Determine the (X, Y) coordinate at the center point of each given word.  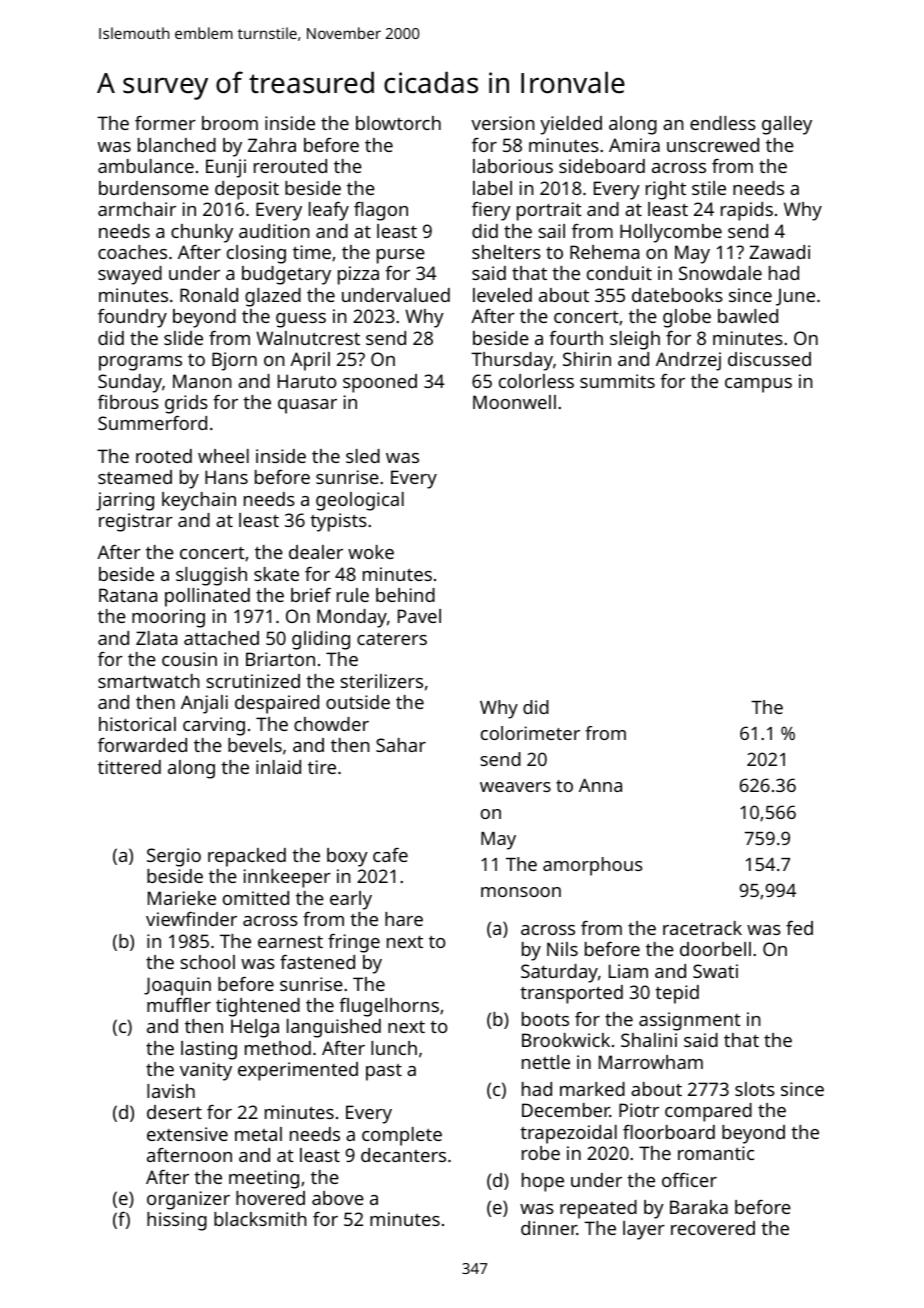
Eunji (226, 168)
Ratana (128, 595)
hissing (177, 1221)
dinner (549, 1228)
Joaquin (177, 986)
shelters (506, 252)
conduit (619, 273)
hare (404, 919)
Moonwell (514, 402)
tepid (677, 994)
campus (758, 385)
